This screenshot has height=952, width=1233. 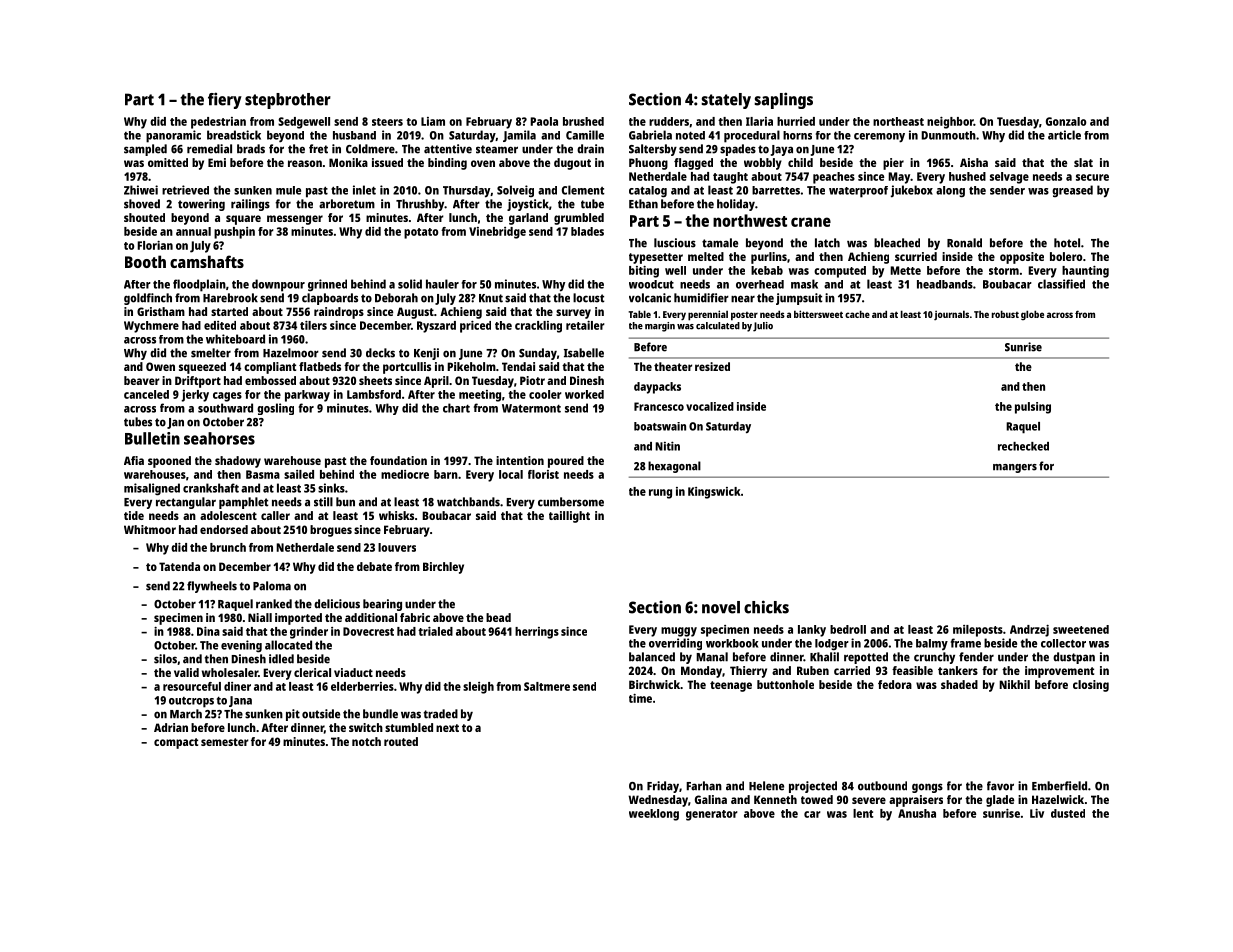 I want to click on shaded, so click(x=959, y=684).
